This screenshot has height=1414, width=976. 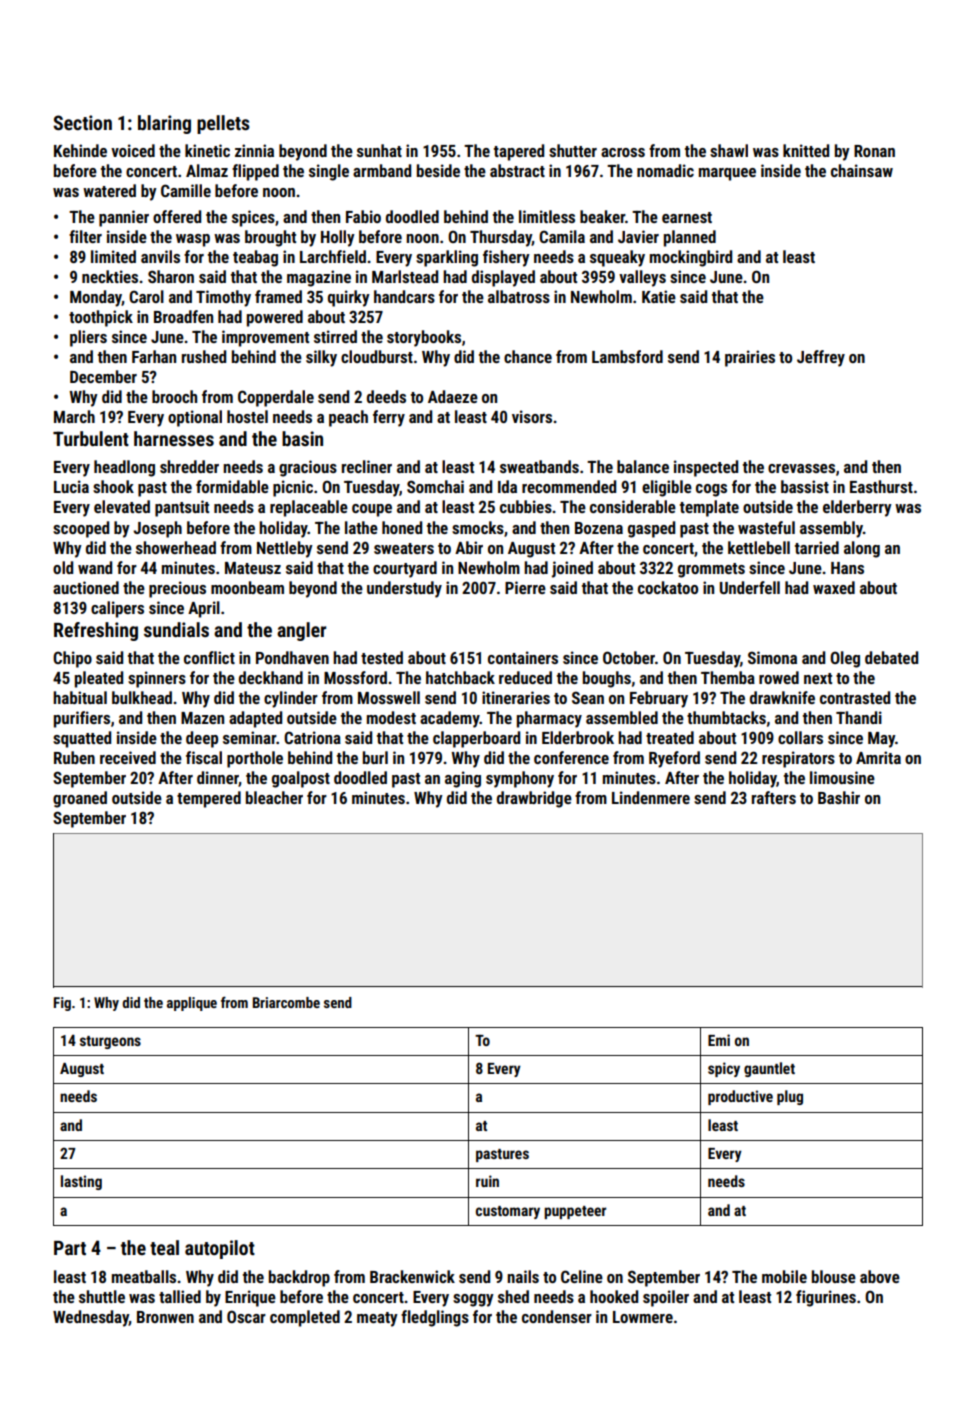 I want to click on ruin, so click(x=487, y=1181).
